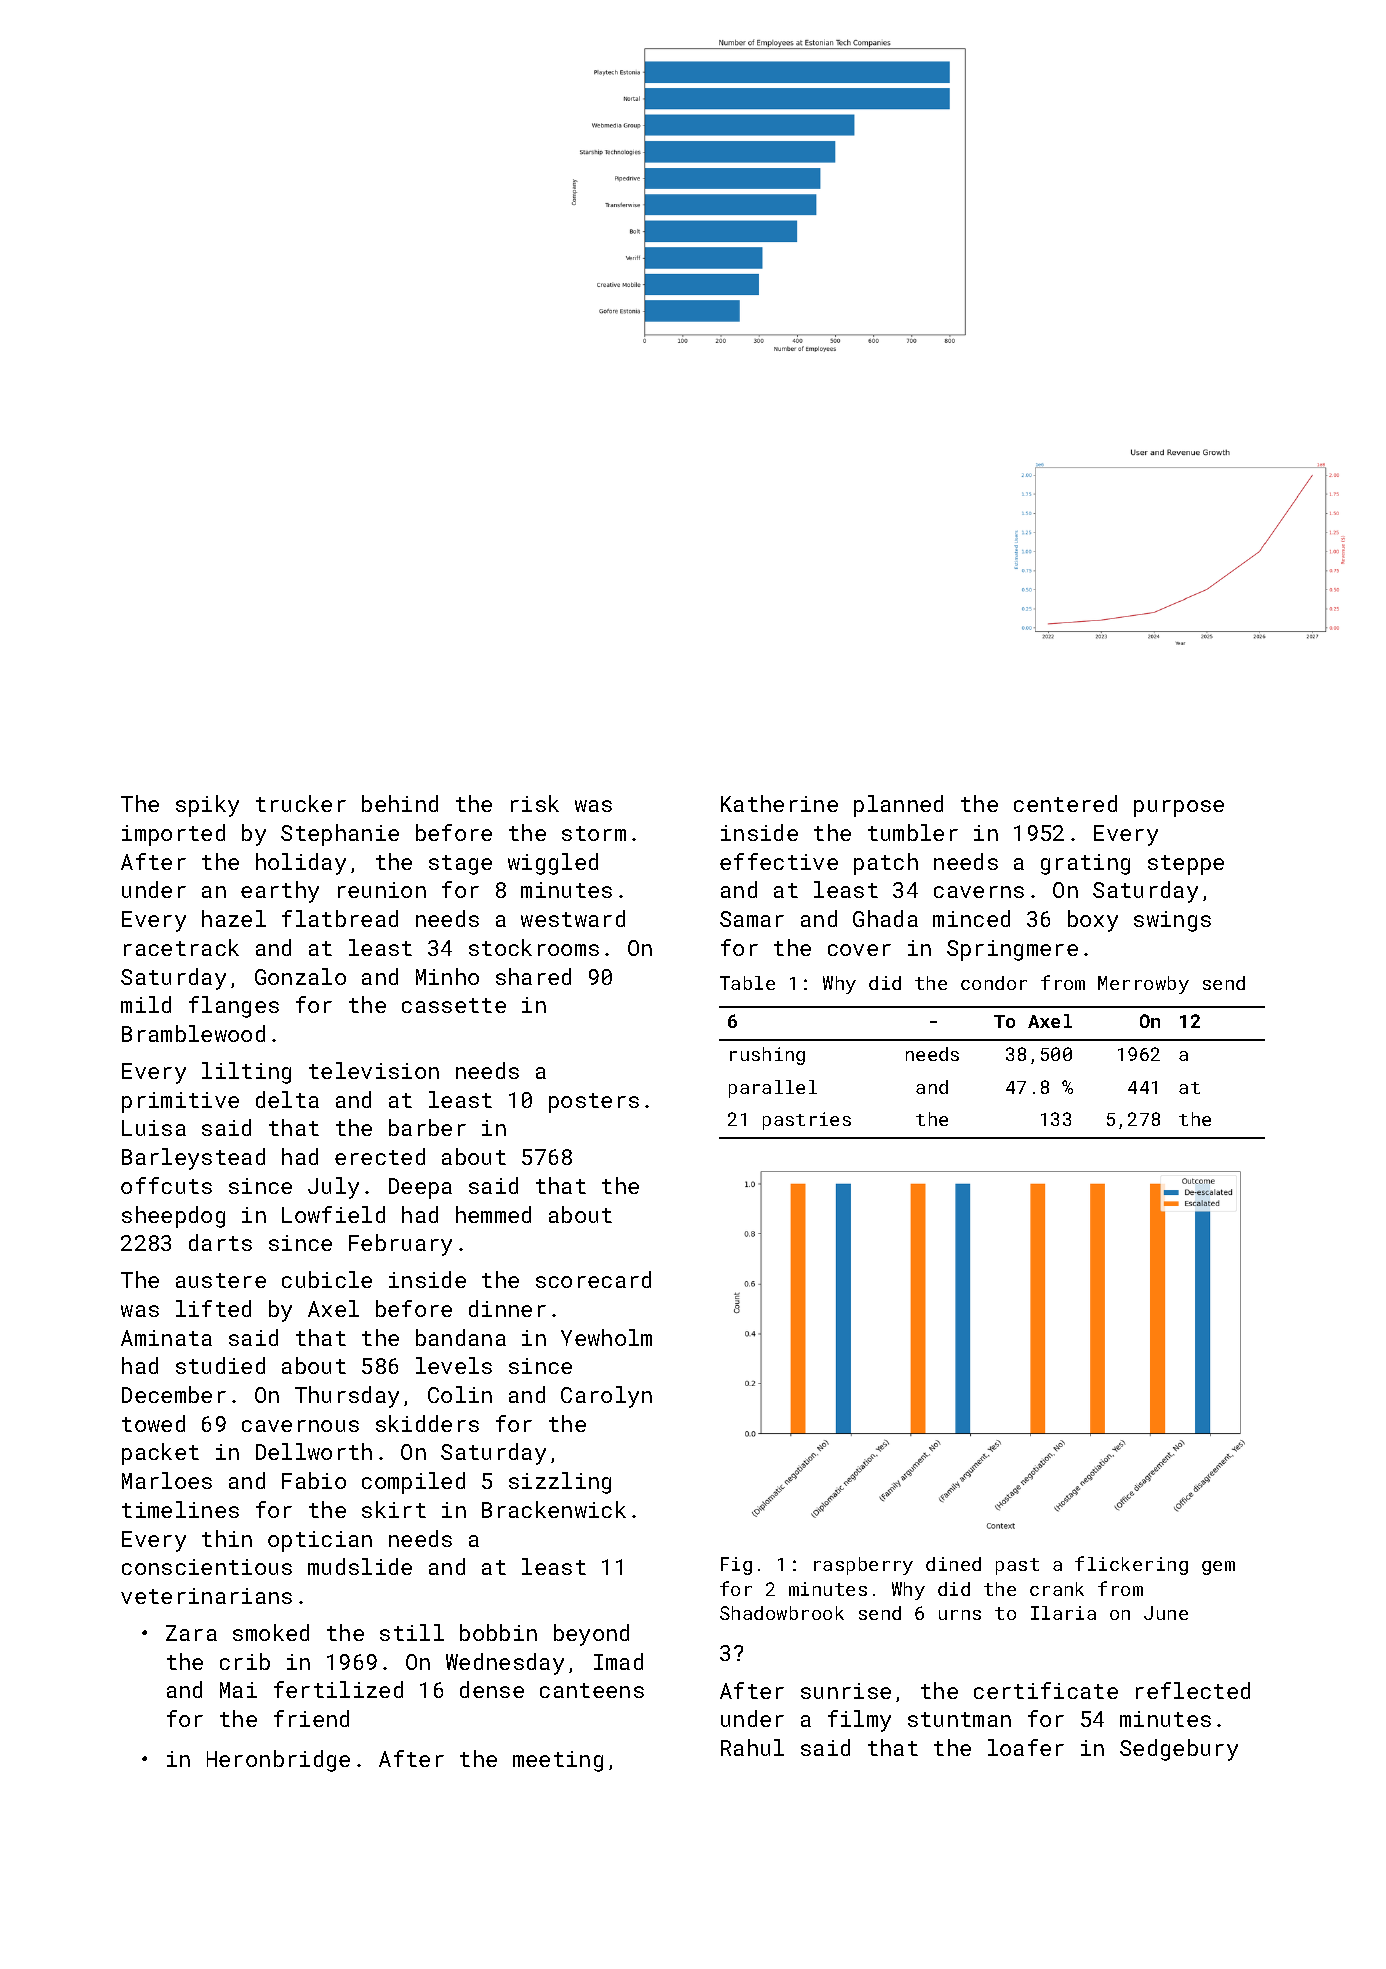 This image has height=1969, width=1386. Describe the element at coordinates (340, 835) in the image. I see `Stephanie` at that location.
